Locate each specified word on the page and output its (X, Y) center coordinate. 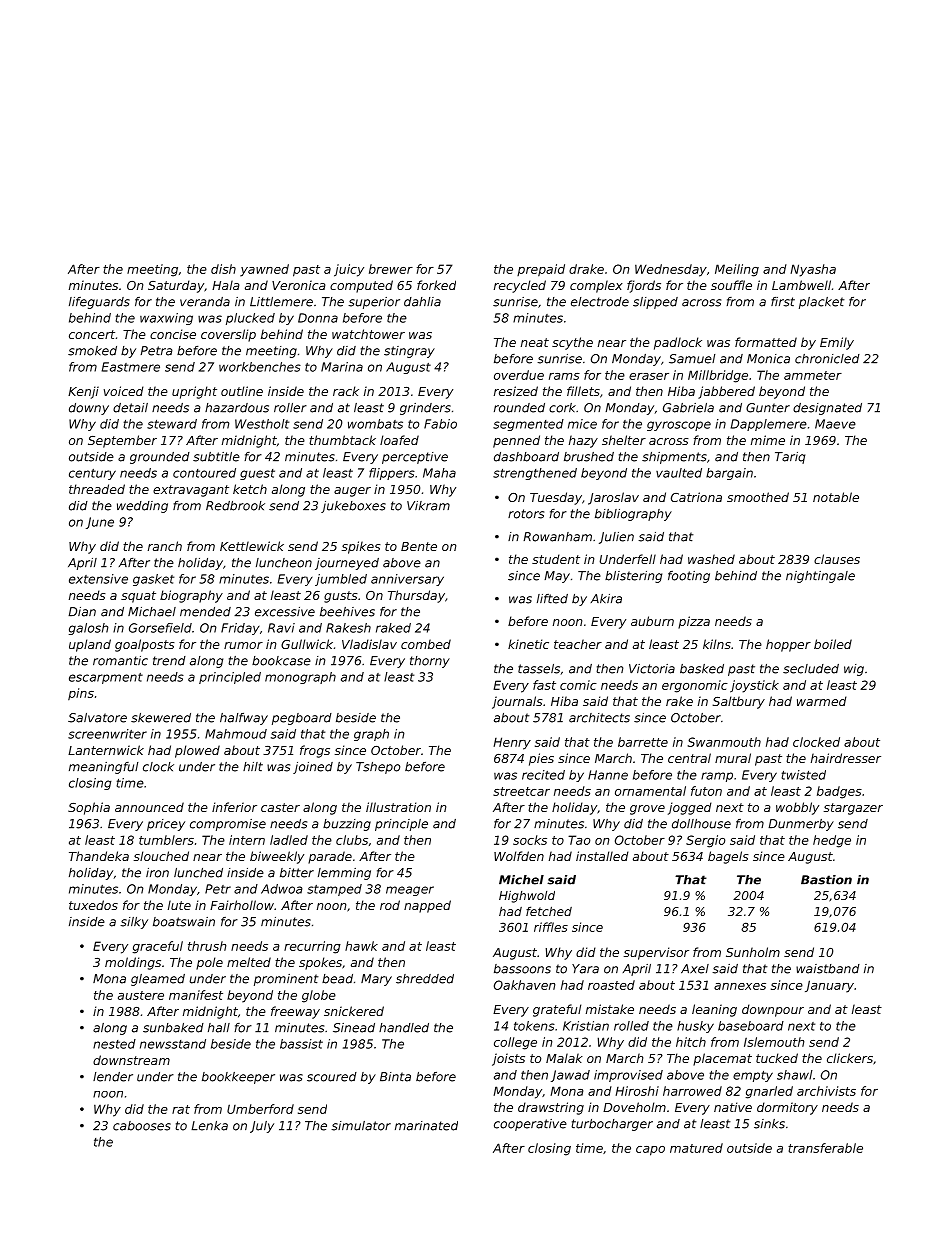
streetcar (521, 791)
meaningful (104, 768)
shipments (674, 458)
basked (702, 669)
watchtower (368, 334)
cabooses (142, 1126)
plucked (250, 319)
